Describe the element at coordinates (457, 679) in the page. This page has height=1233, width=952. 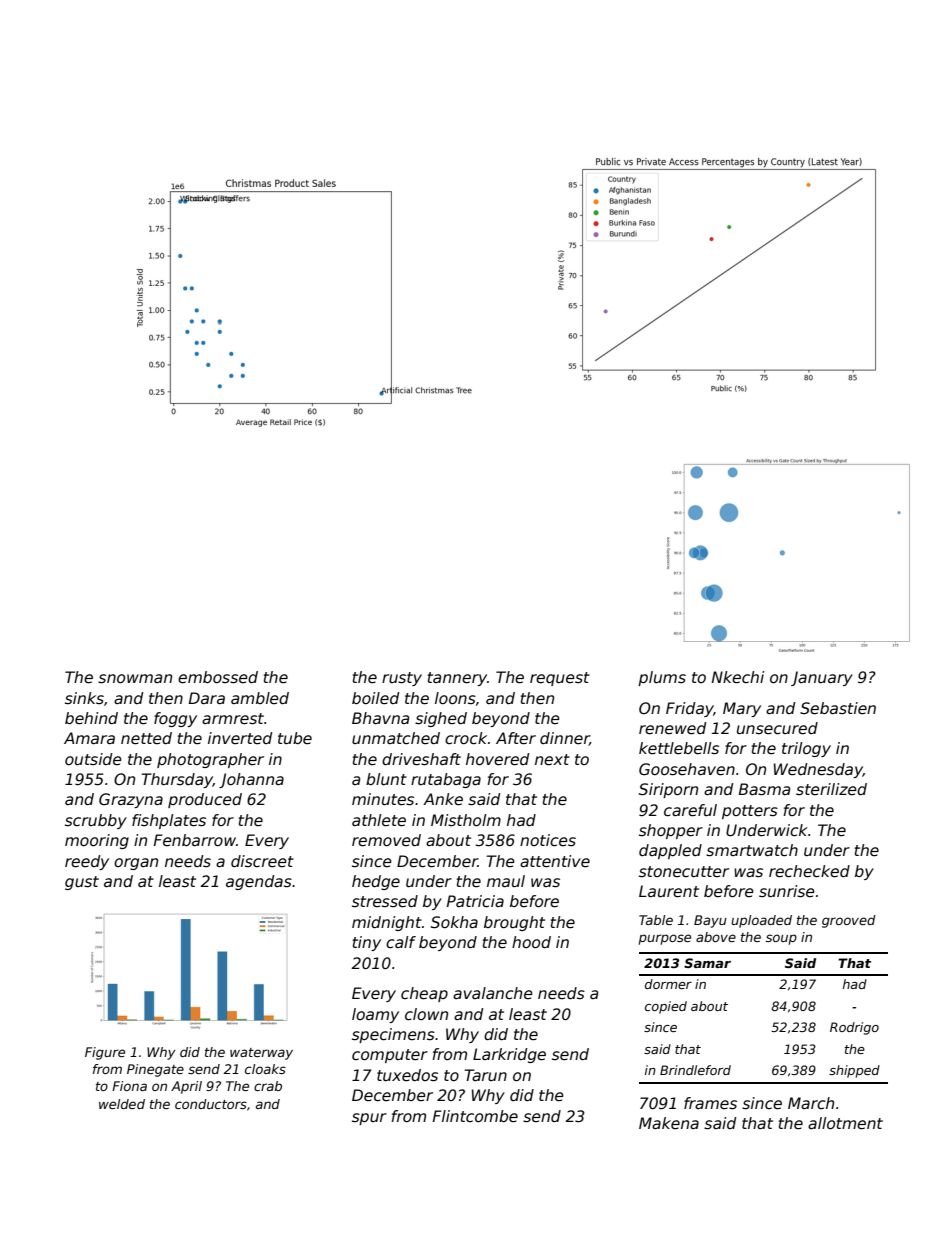
I see `tannery` at that location.
